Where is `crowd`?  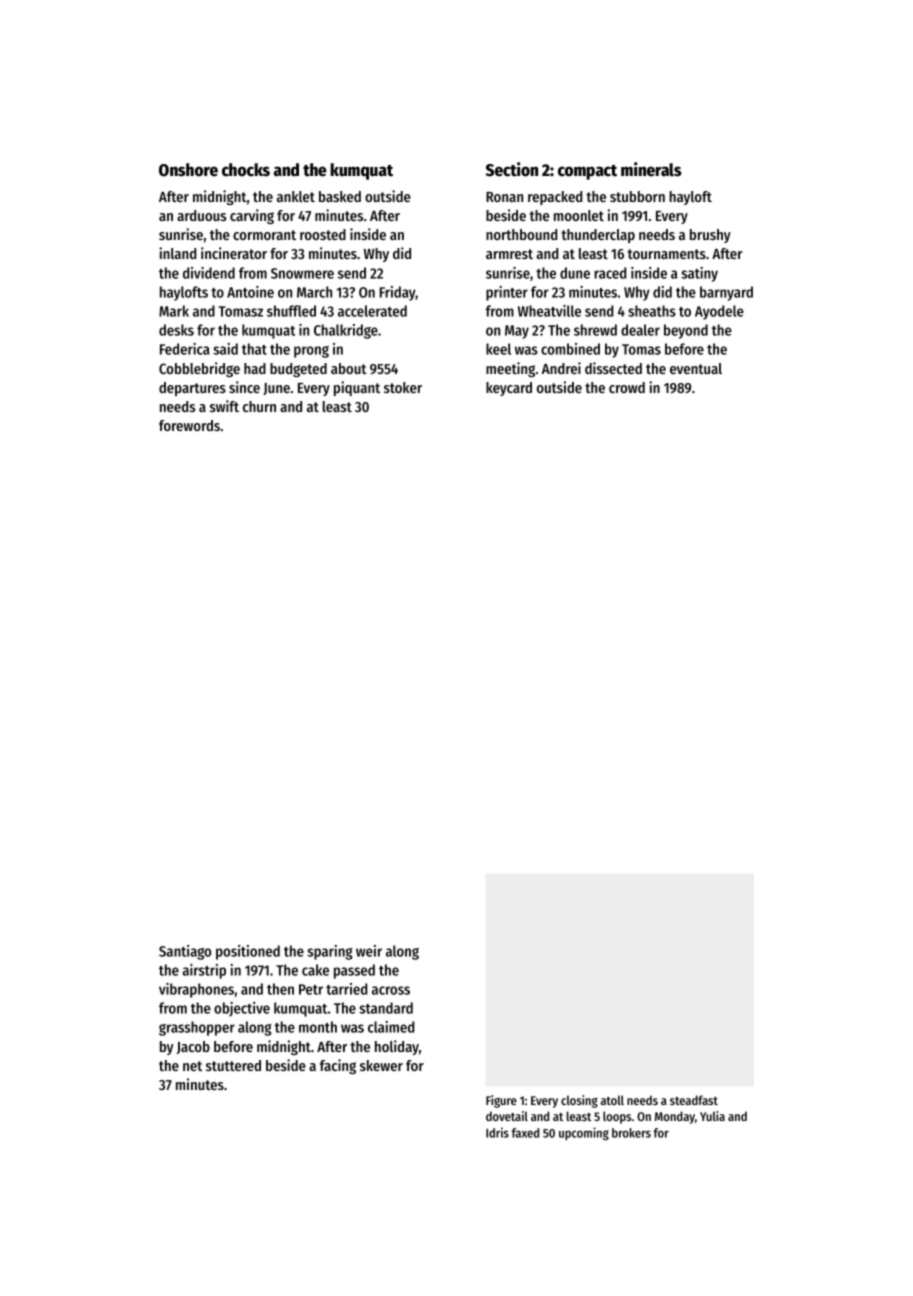 crowd is located at coordinates (627, 387).
